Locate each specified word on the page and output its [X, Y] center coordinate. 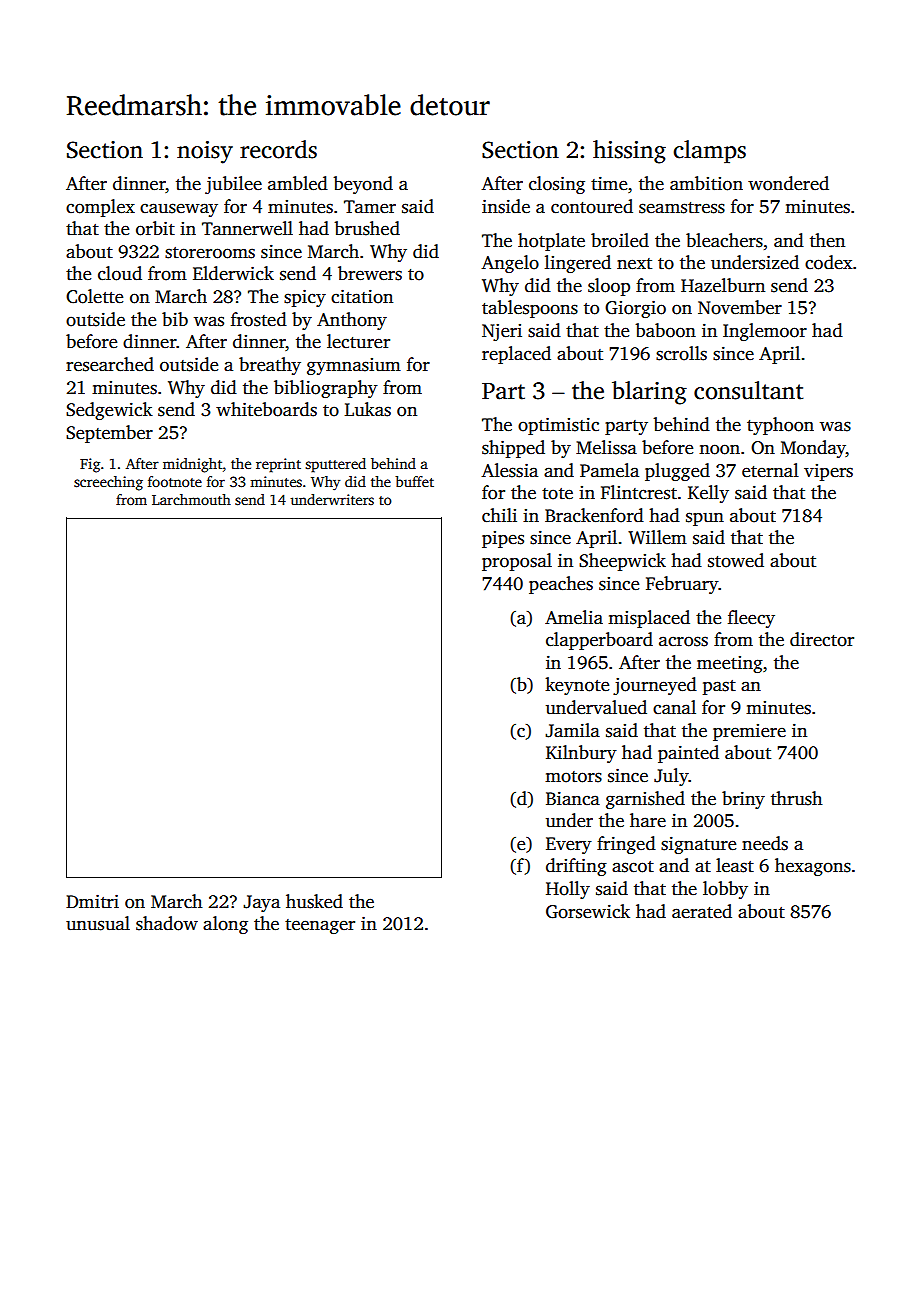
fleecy [751, 619]
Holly [568, 890]
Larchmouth [191, 499]
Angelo [510, 264]
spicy [305, 298]
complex [100, 208]
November [740, 307]
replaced [516, 355]
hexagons [813, 867]
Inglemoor [765, 332]
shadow [167, 923]
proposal [517, 562]
